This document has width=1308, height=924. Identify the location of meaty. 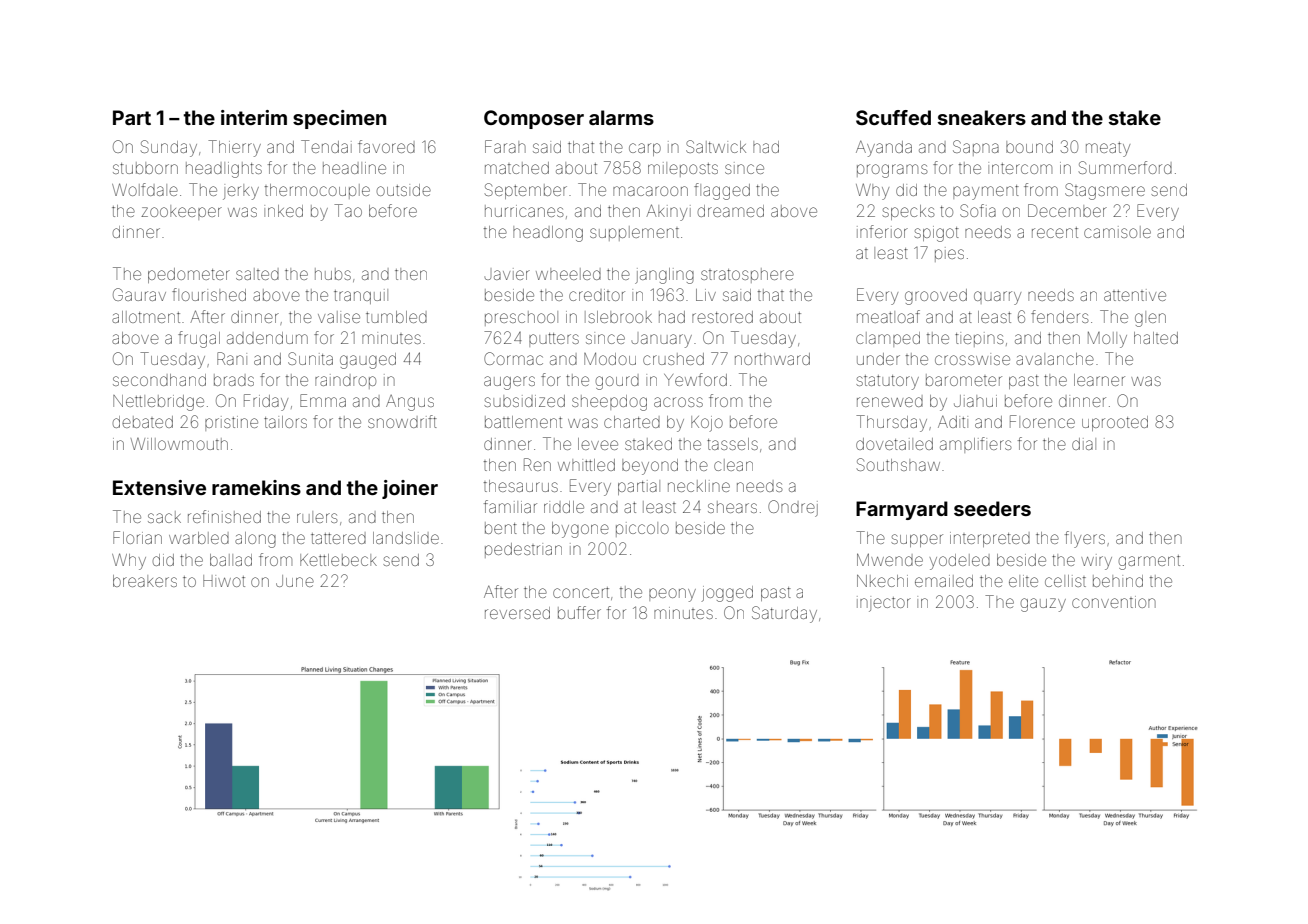
(1108, 149).
